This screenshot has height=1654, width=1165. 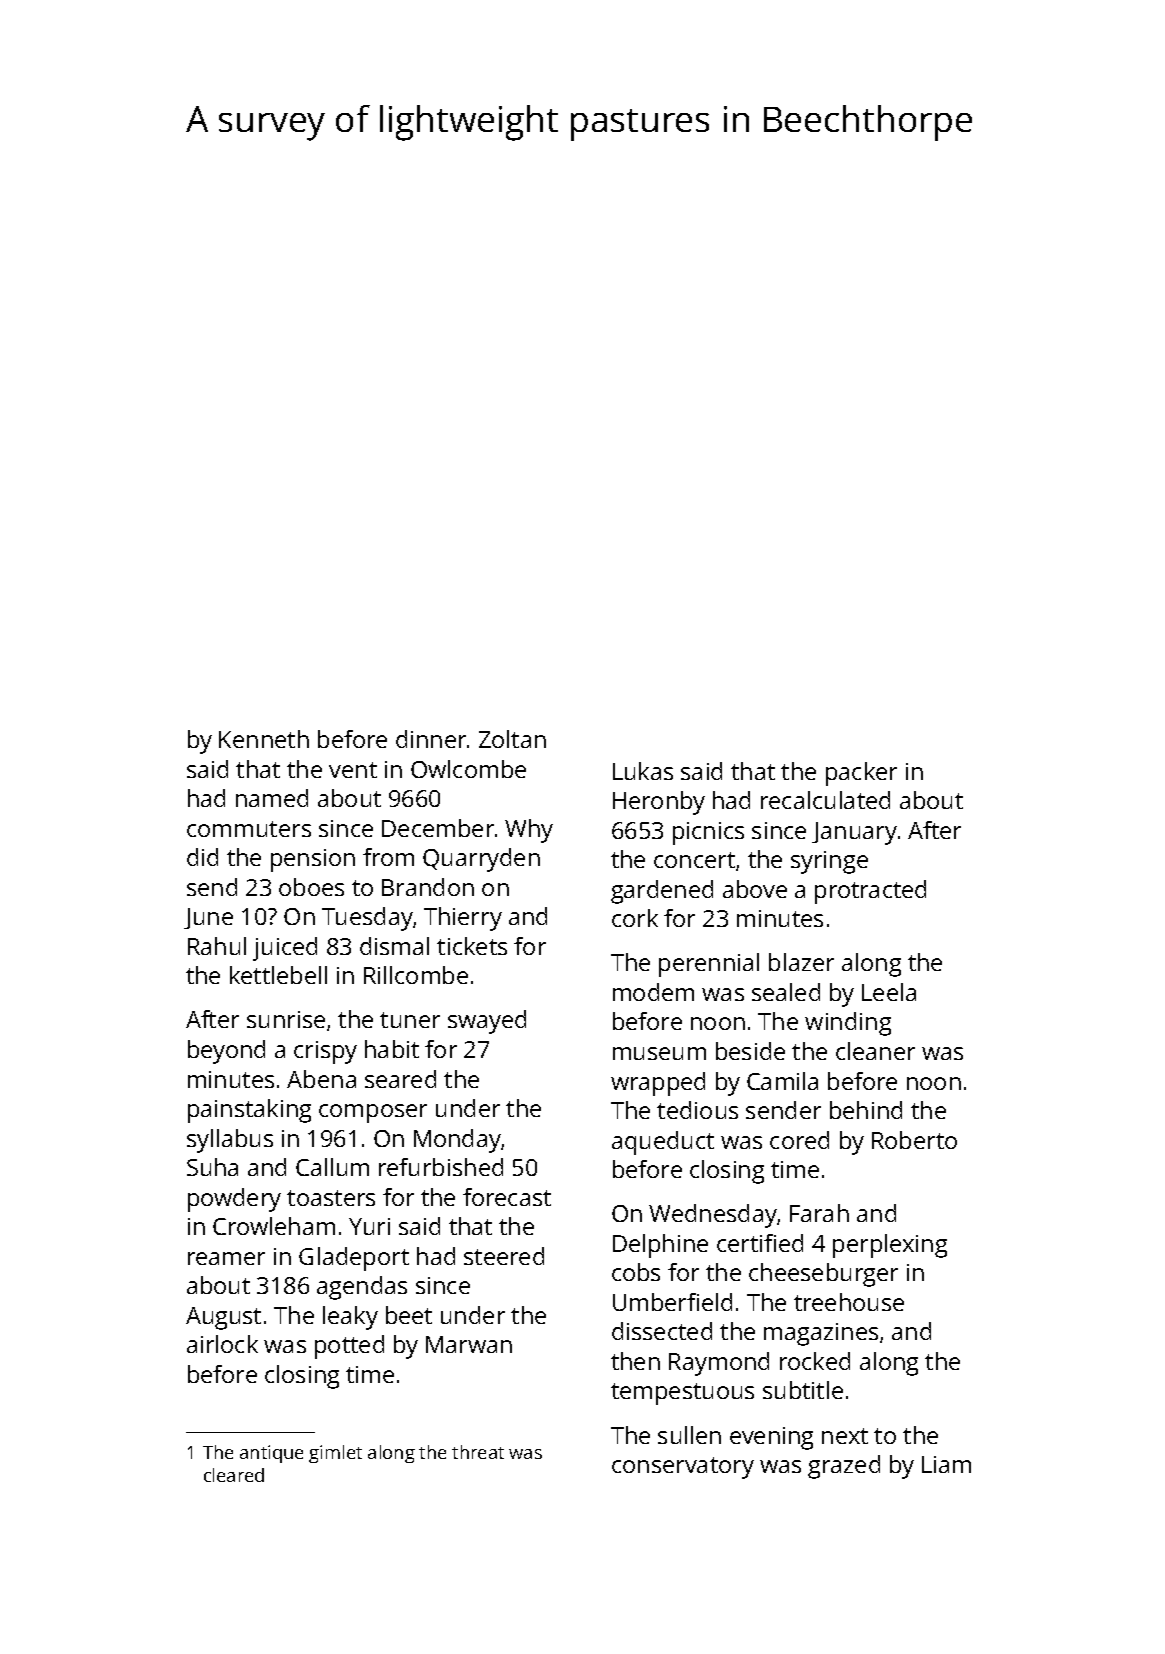 What do you see at coordinates (861, 774) in the screenshot?
I see `packer` at bounding box center [861, 774].
